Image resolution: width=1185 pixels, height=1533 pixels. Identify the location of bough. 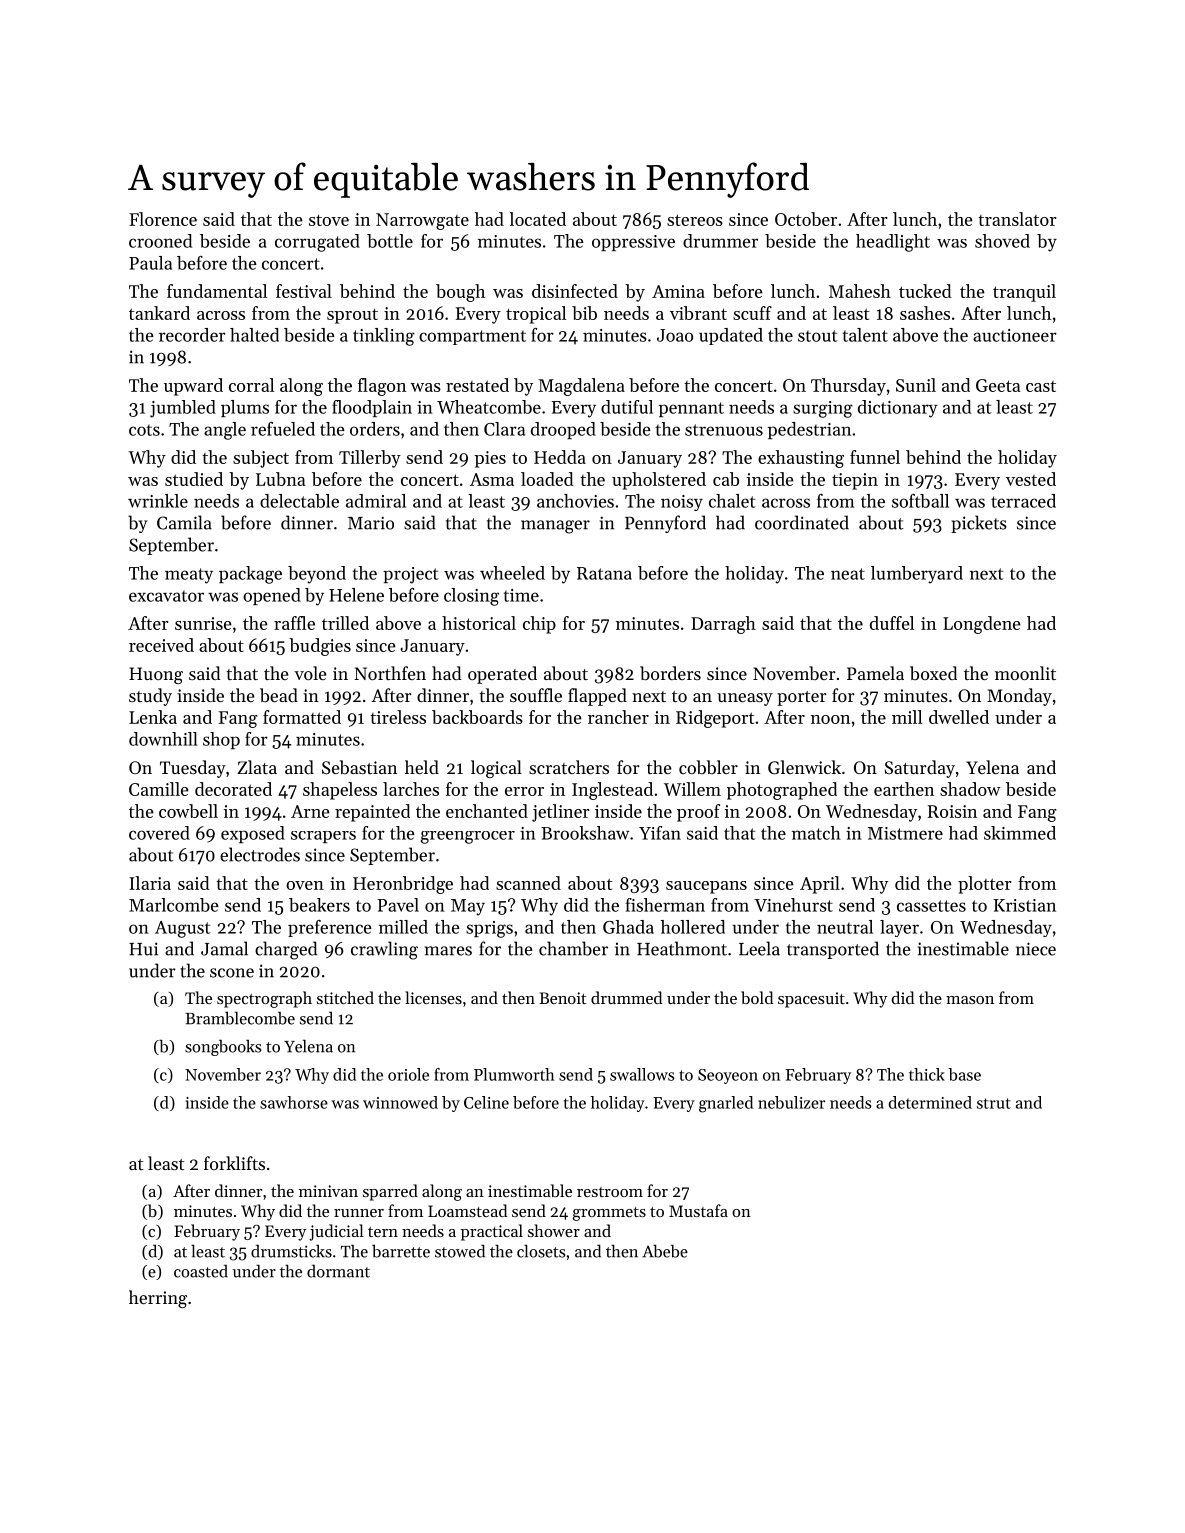
(460, 293).
